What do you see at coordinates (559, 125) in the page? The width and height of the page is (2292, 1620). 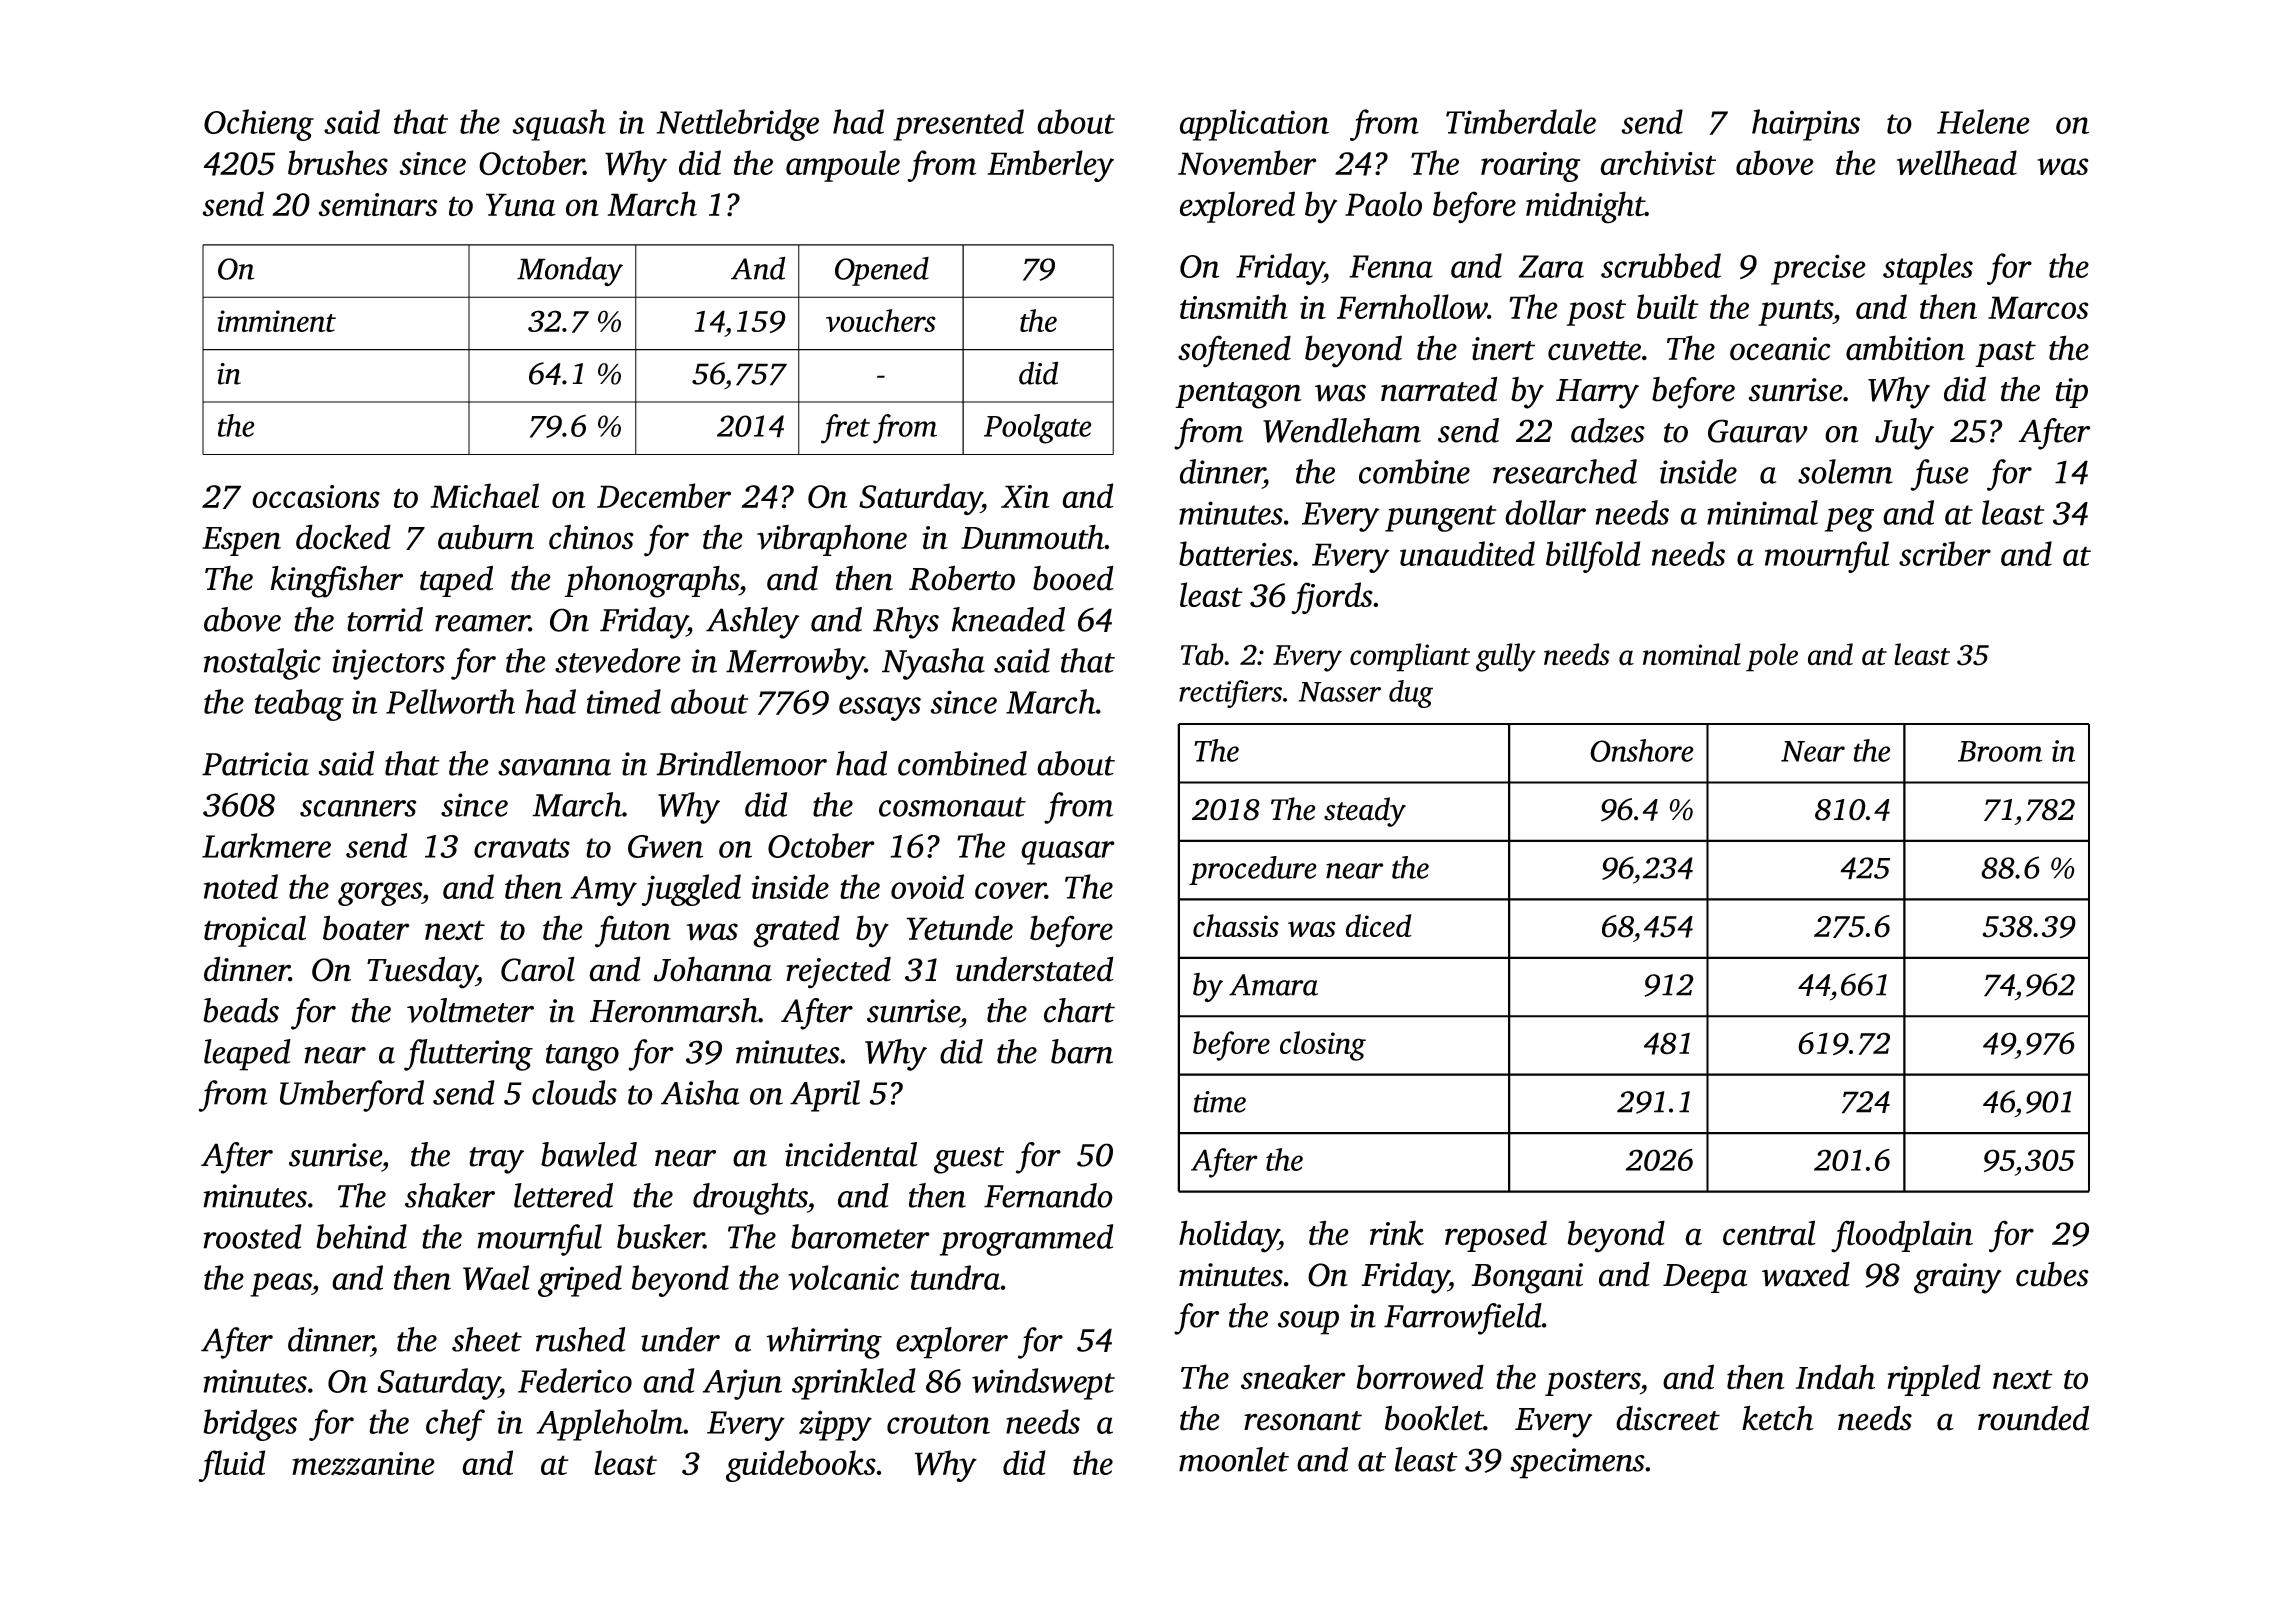 I see `squash` at bounding box center [559, 125].
